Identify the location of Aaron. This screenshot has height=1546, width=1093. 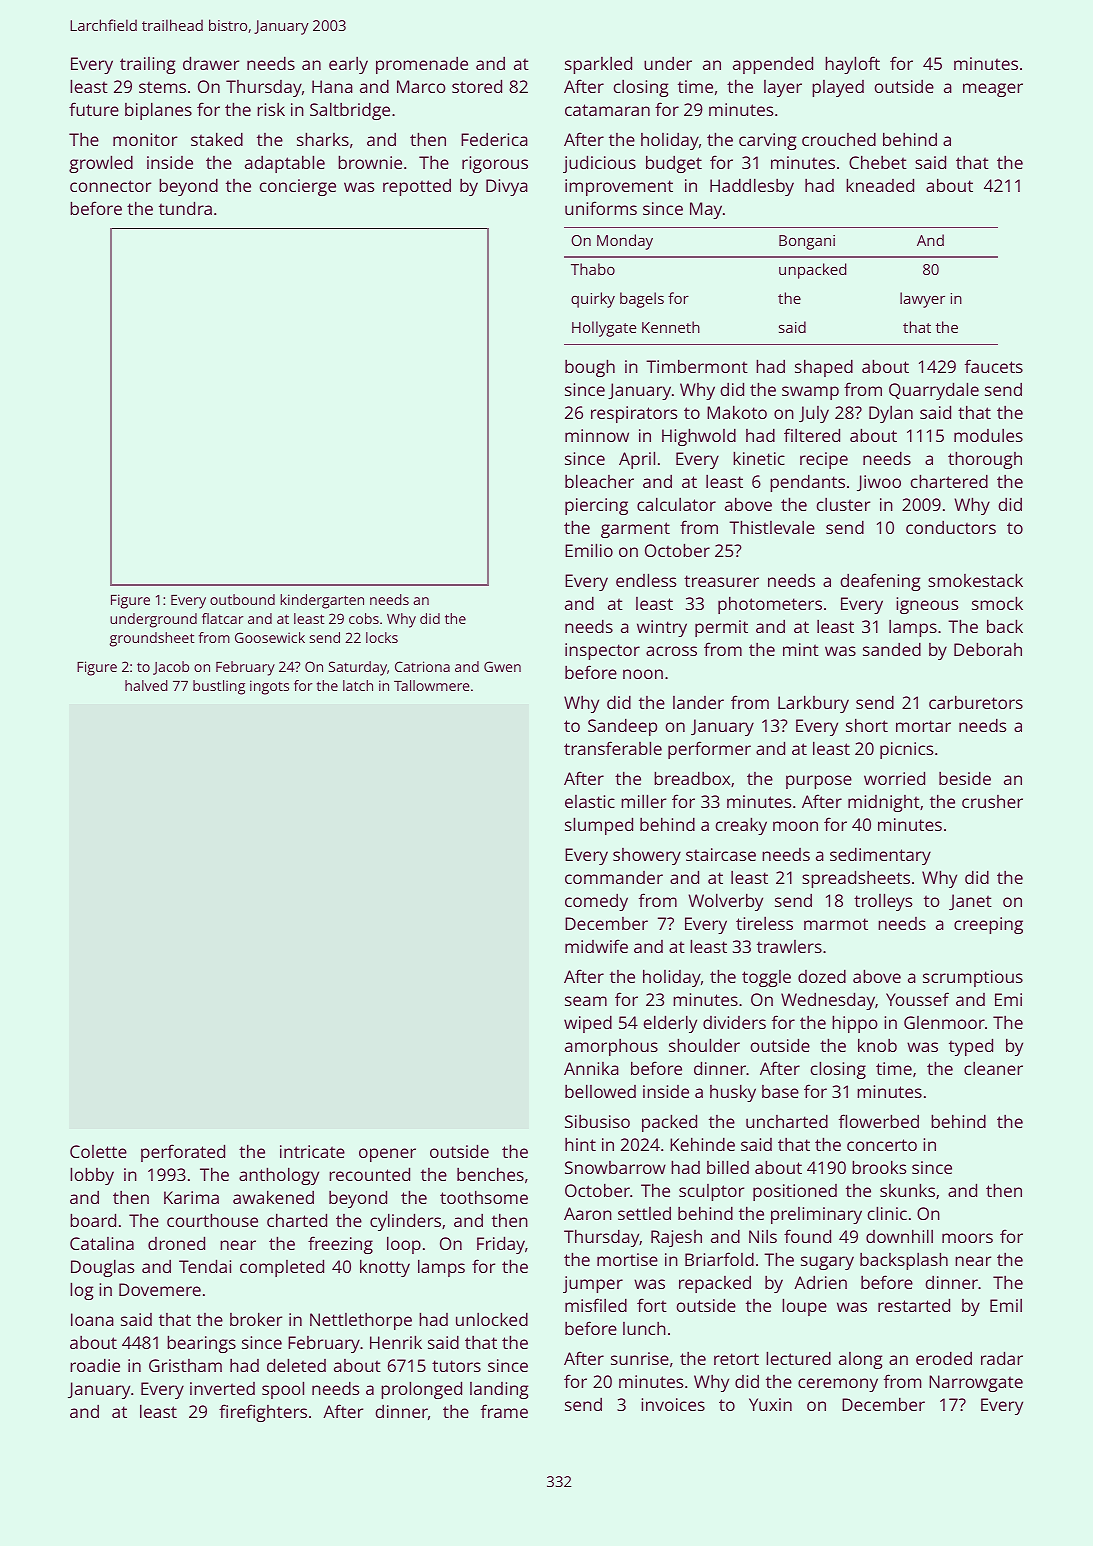
(588, 1213).
